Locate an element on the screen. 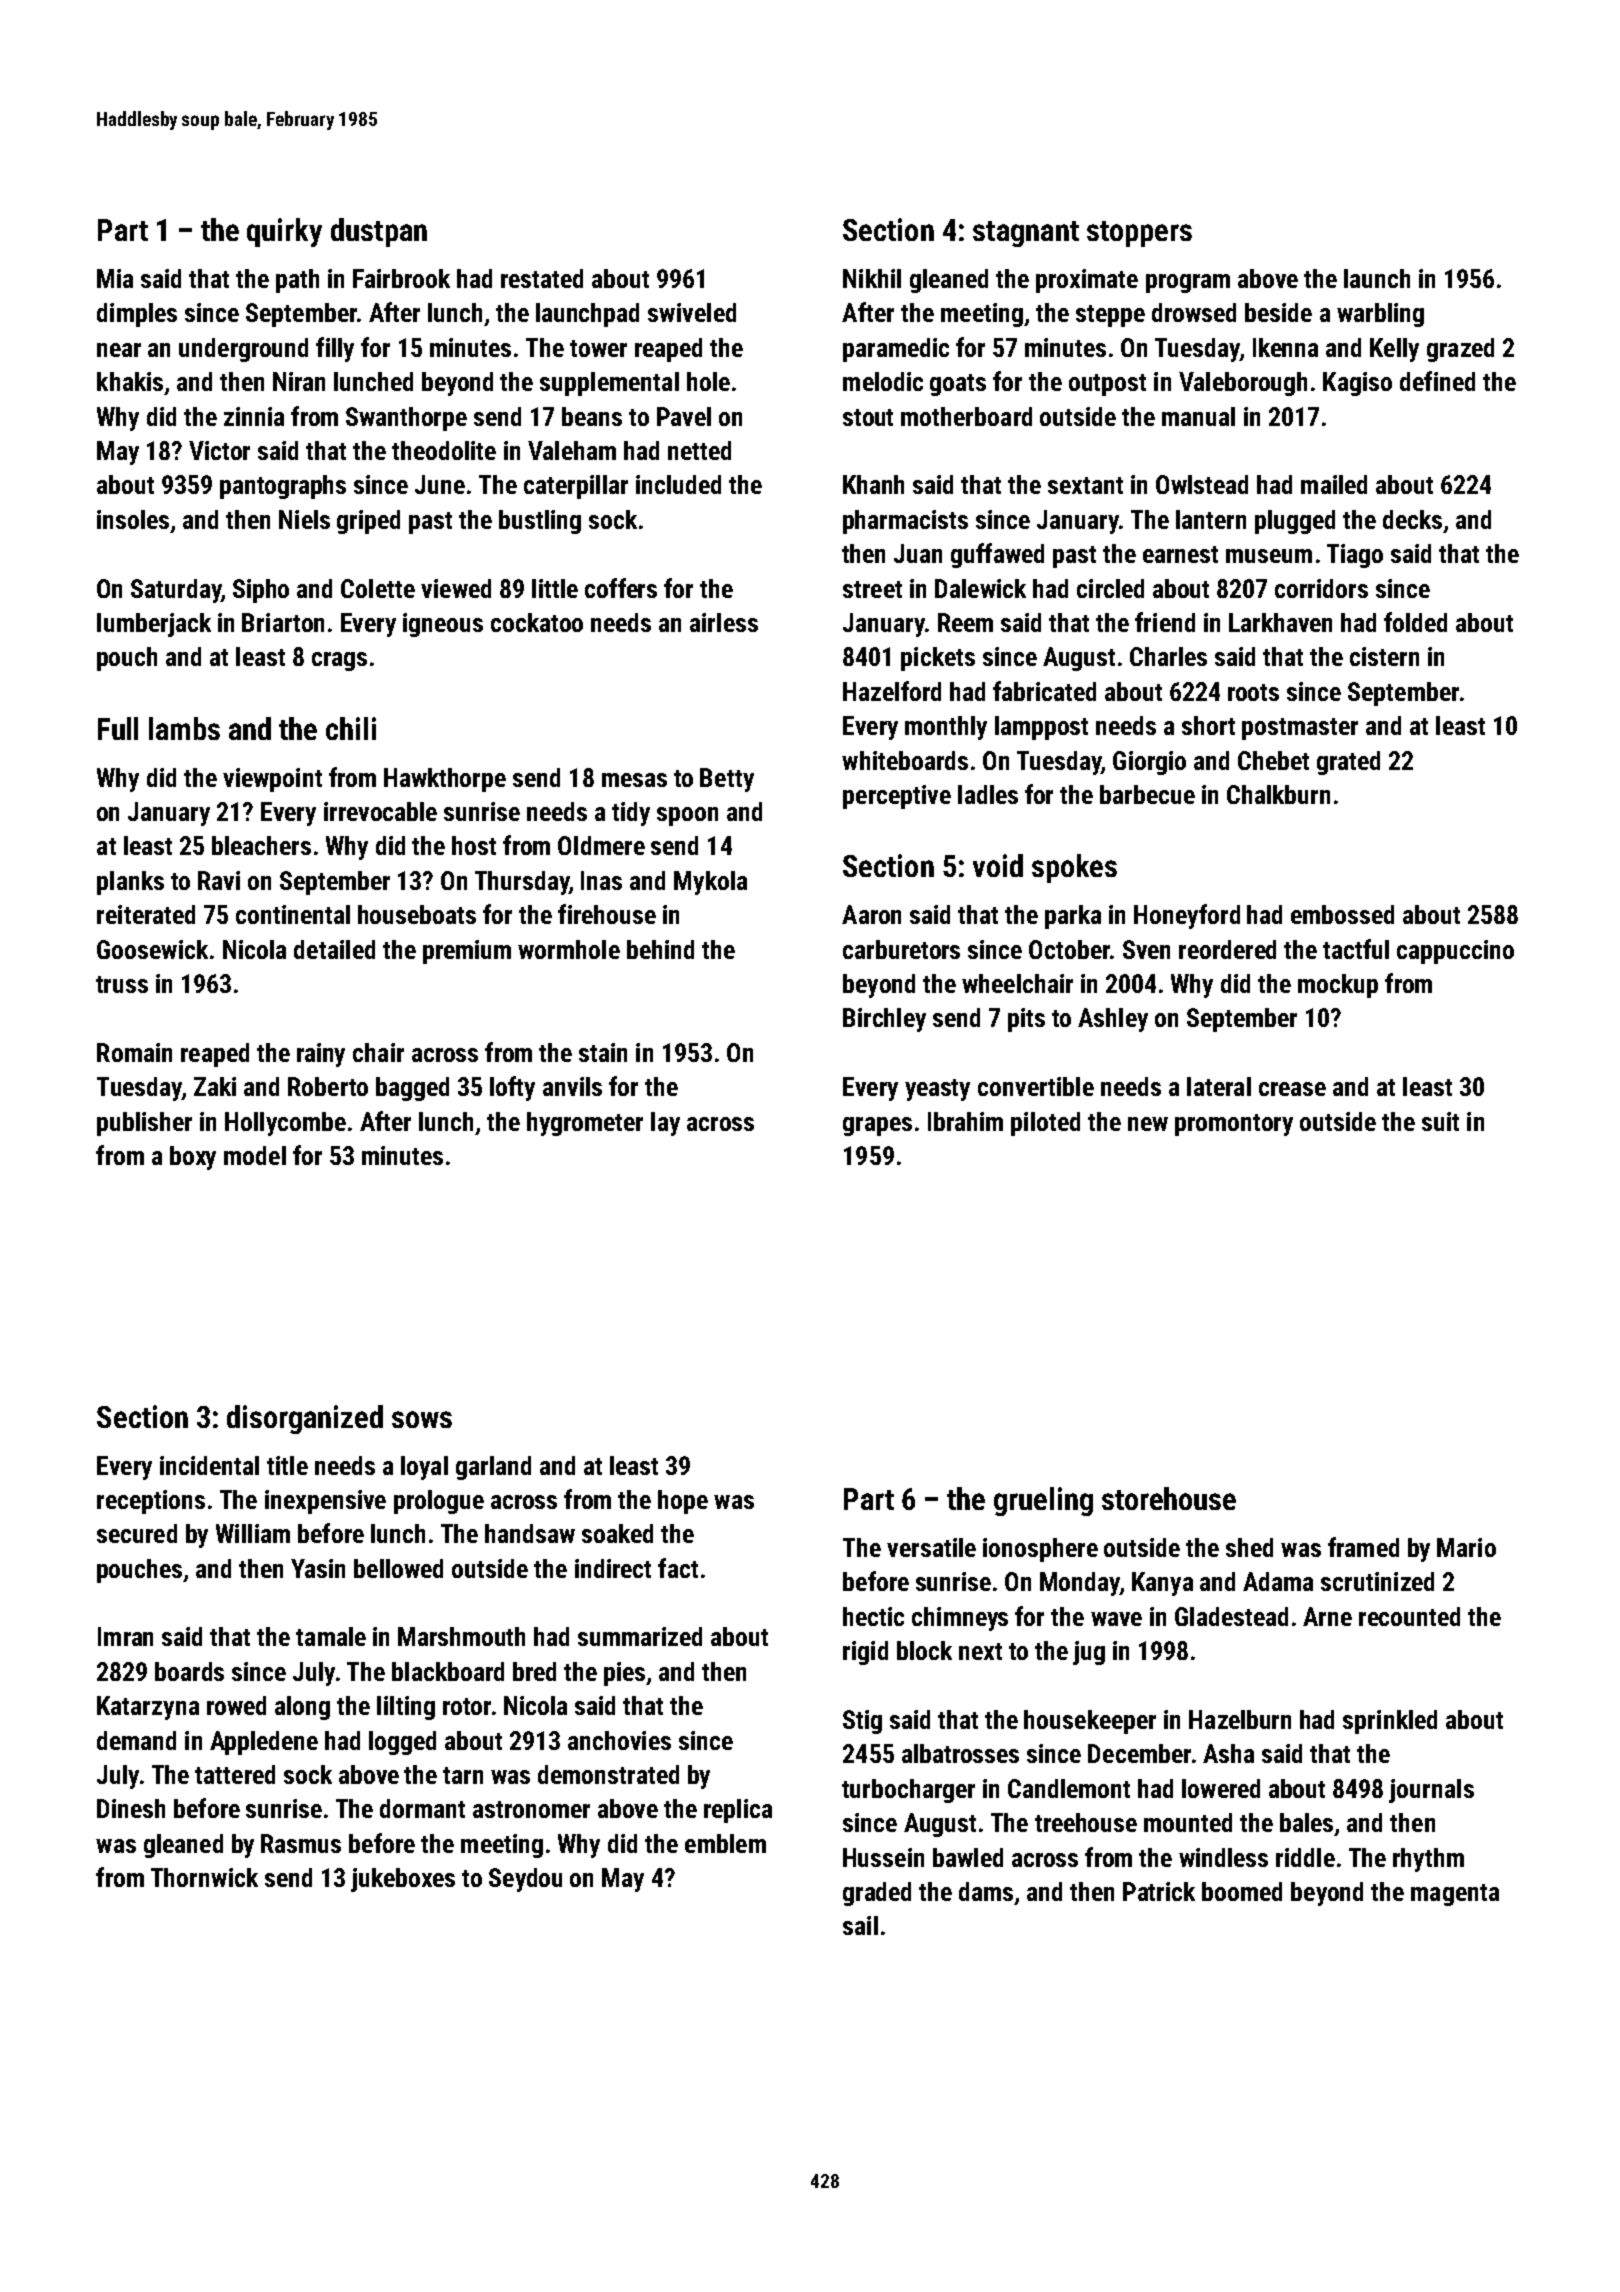 The height and width of the screenshot is (2292, 1620). quirky is located at coordinates (284, 232).
